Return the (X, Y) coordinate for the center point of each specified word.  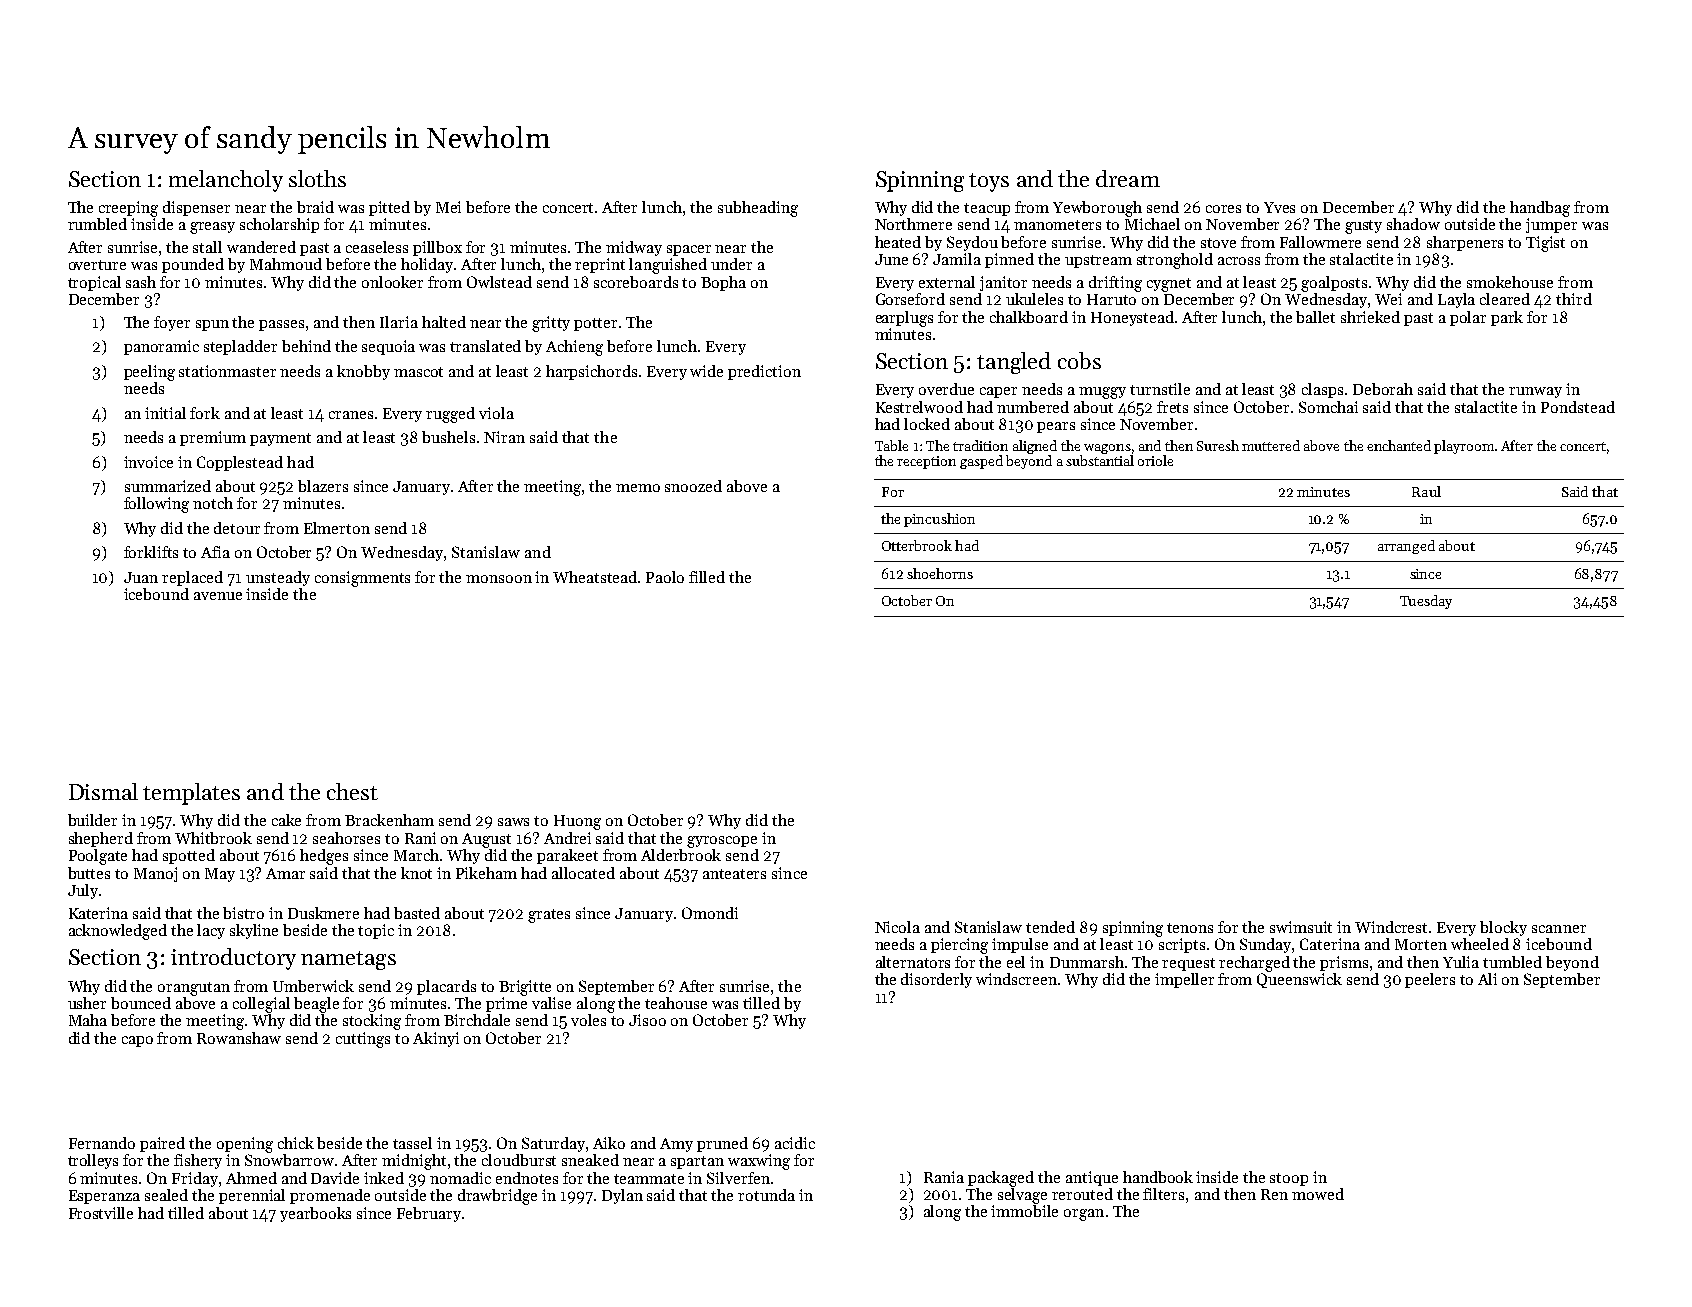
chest (352, 791)
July (83, 891)
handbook (1158, 1177)
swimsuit (1301, 927)
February (429, 1214)
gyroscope (722, 842)
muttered (1271, 445)
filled (707, 577)
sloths (317, 178)
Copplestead (240, 463)
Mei (448, 207)
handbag (1540, 209)
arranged (1406, 547)
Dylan (622, 1196)
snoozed (693, 486)
